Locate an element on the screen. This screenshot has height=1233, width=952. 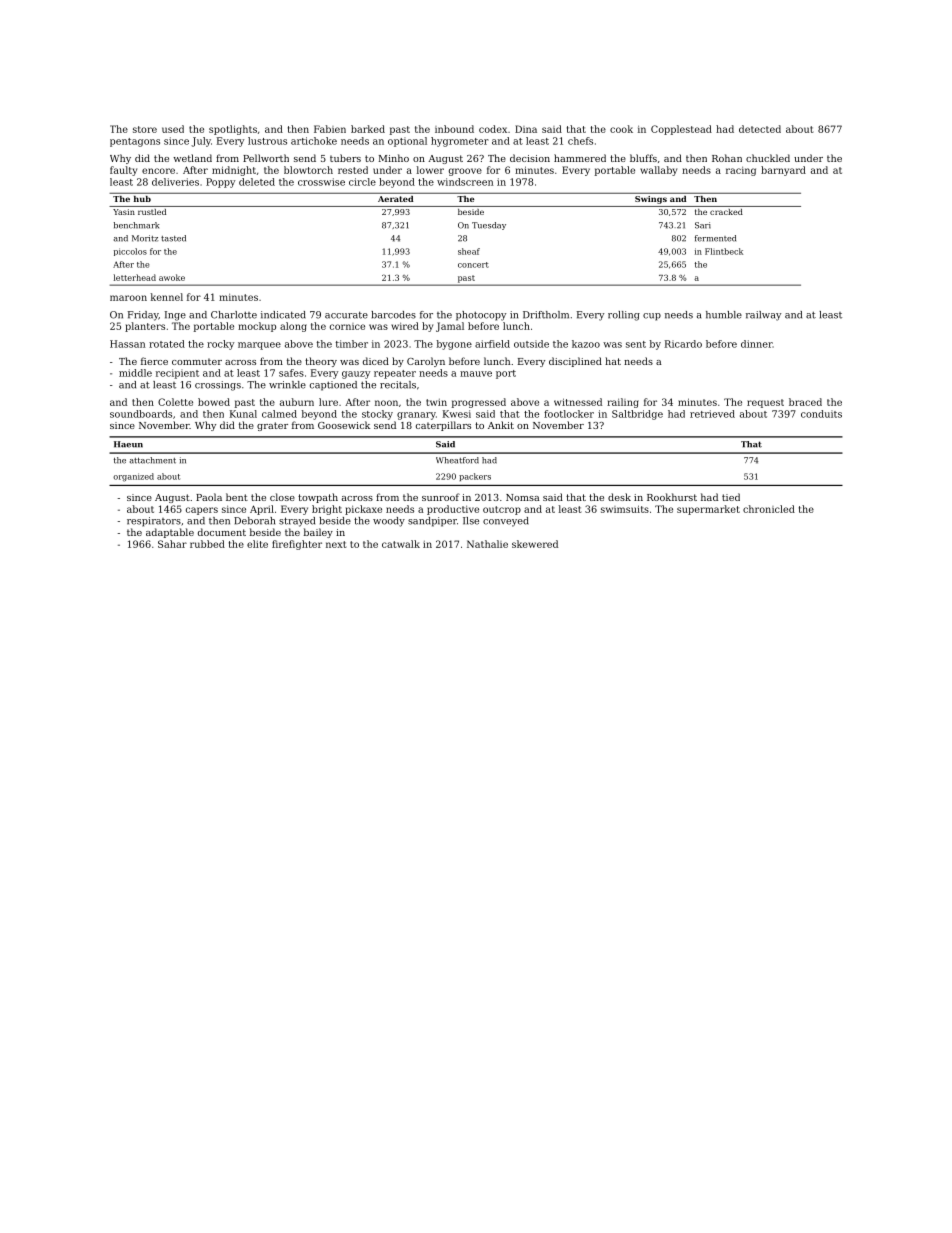
skewered is located at coordinates (535, 544).
